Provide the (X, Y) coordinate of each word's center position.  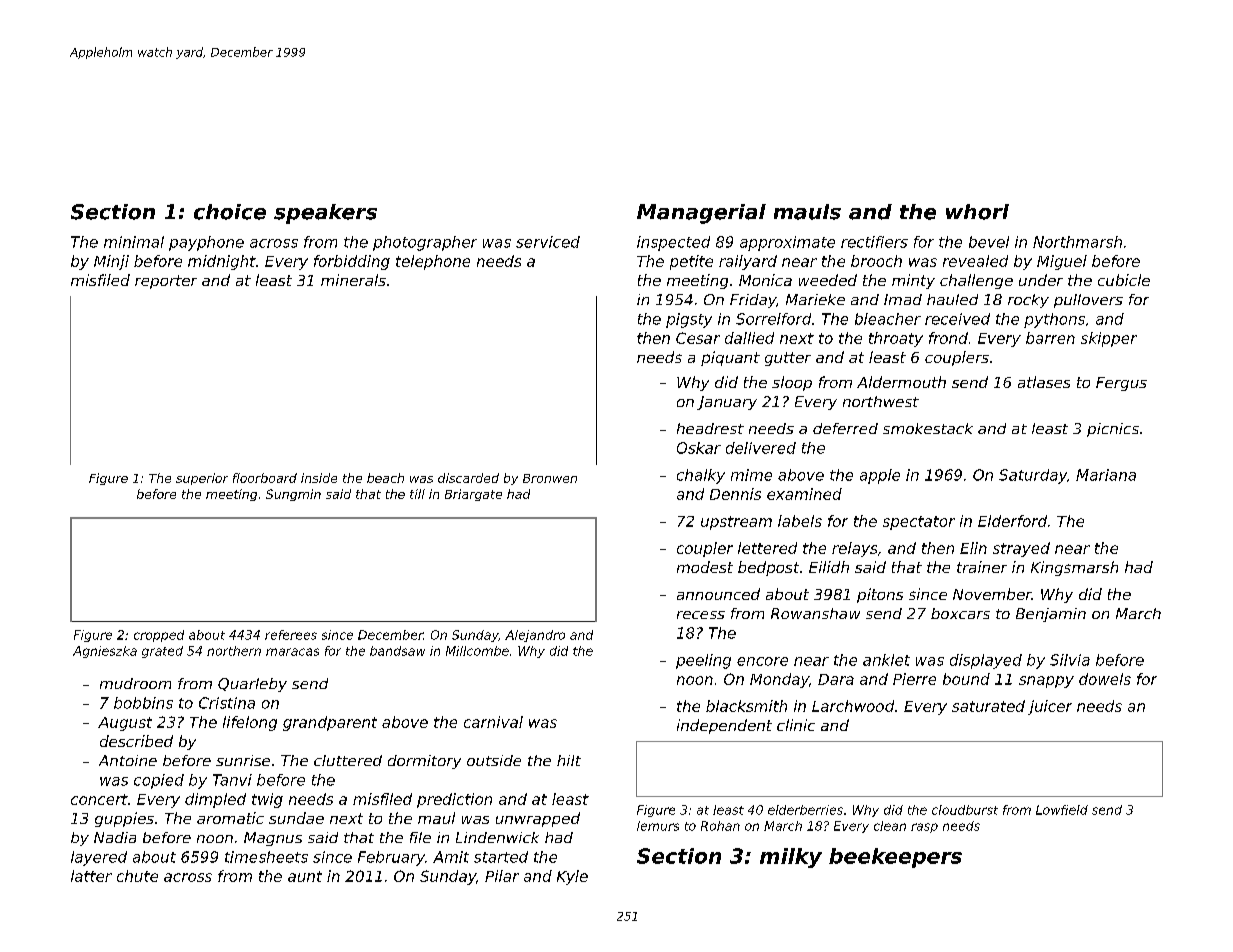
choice (230, 212)
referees (291, 635)
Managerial (701, 214)
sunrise (243, 760)
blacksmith (746, 706)
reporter (166, 282)
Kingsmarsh (1074, 568)
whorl (977, 212)
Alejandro (535, 636)
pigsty (689, 320)
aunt (305, 876)
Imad (903, 299)
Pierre (914, 679)
